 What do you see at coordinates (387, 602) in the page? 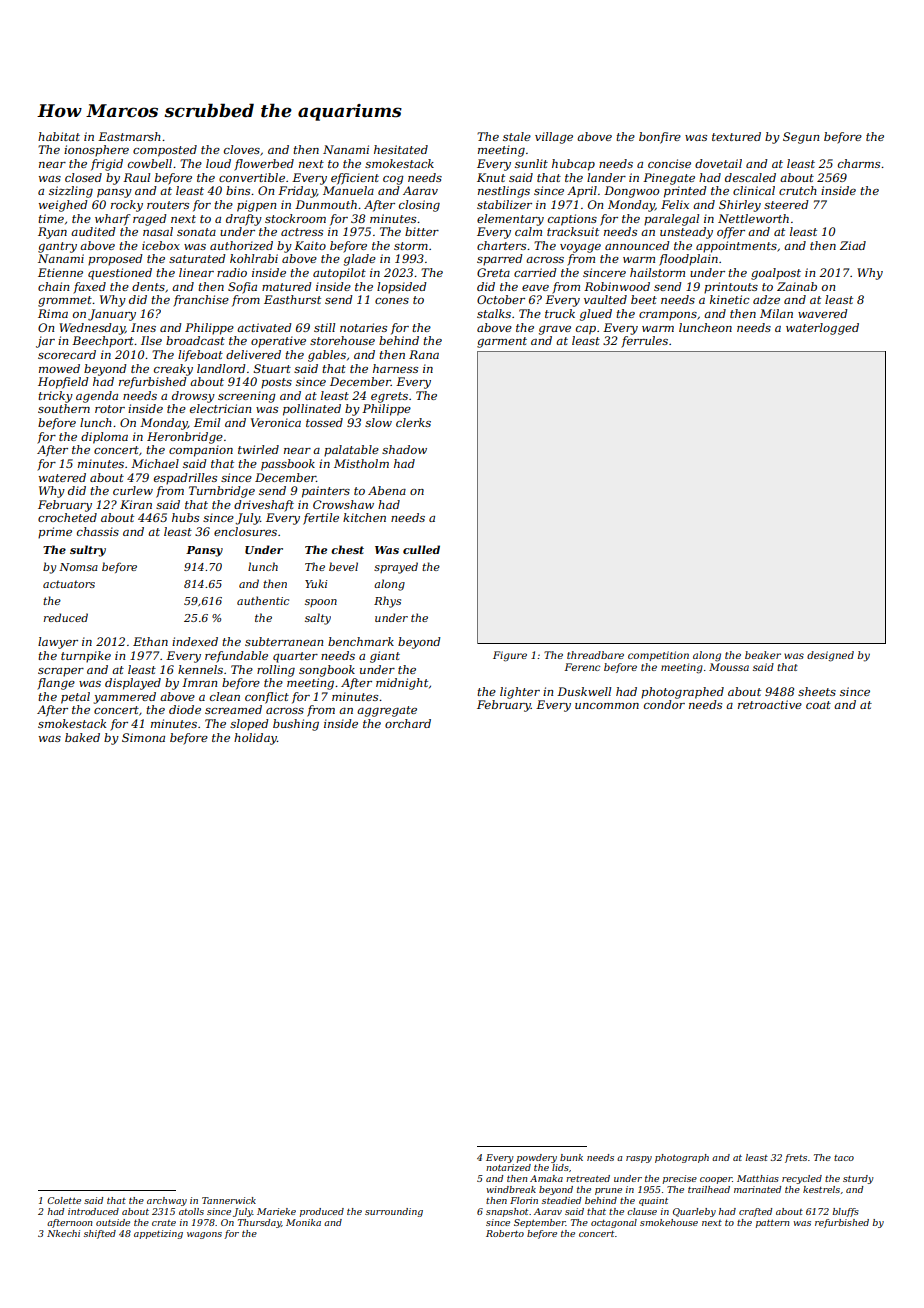
I see `Rhys` at bounding box center [387, 602].
